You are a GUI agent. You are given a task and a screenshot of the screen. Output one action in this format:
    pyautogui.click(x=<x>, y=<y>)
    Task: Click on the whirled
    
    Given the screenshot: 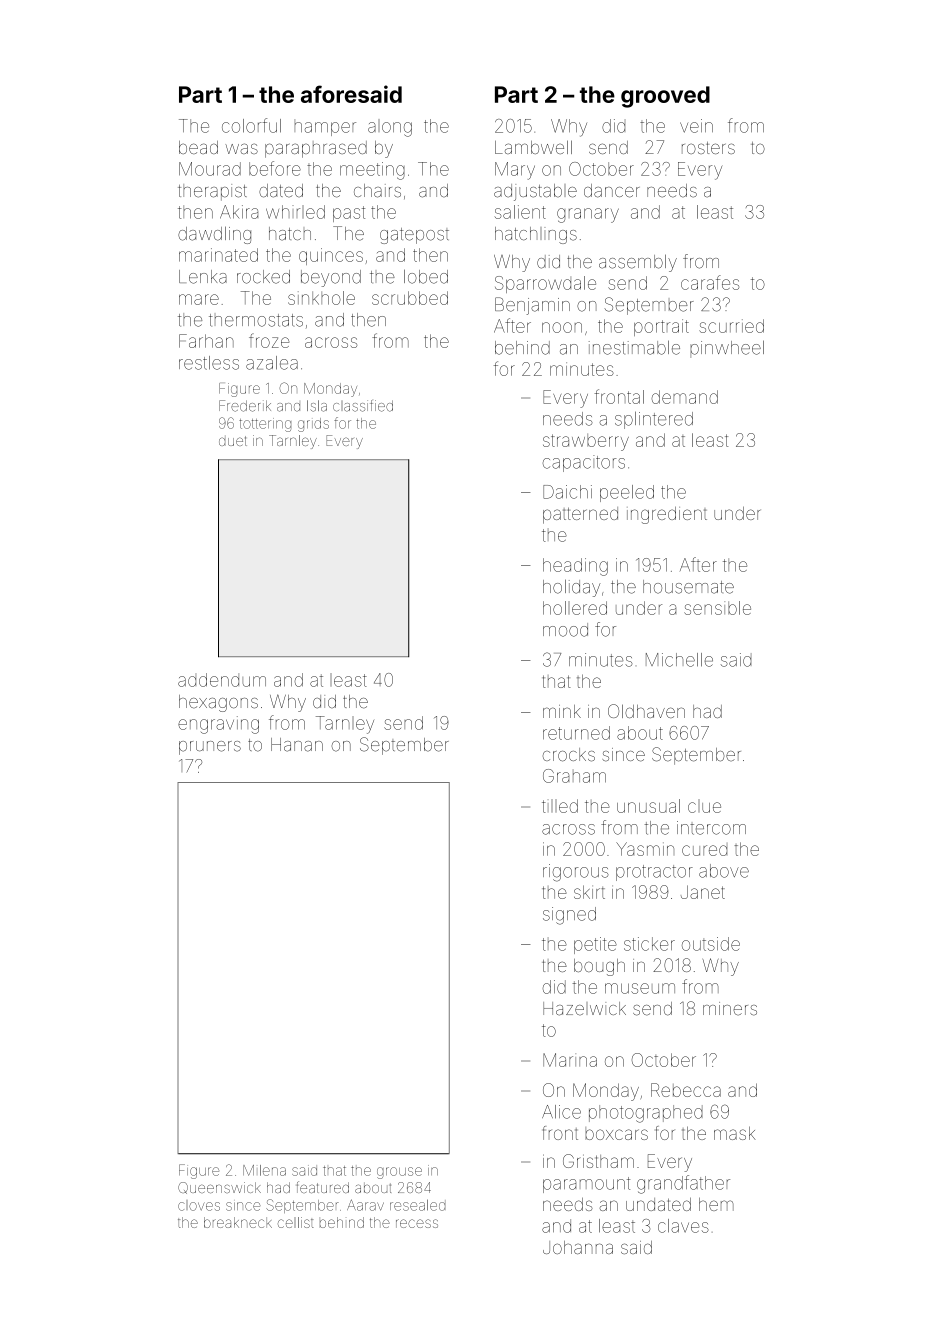 What is the action you would take?
    pyautogui.click(x=295, y=212)
